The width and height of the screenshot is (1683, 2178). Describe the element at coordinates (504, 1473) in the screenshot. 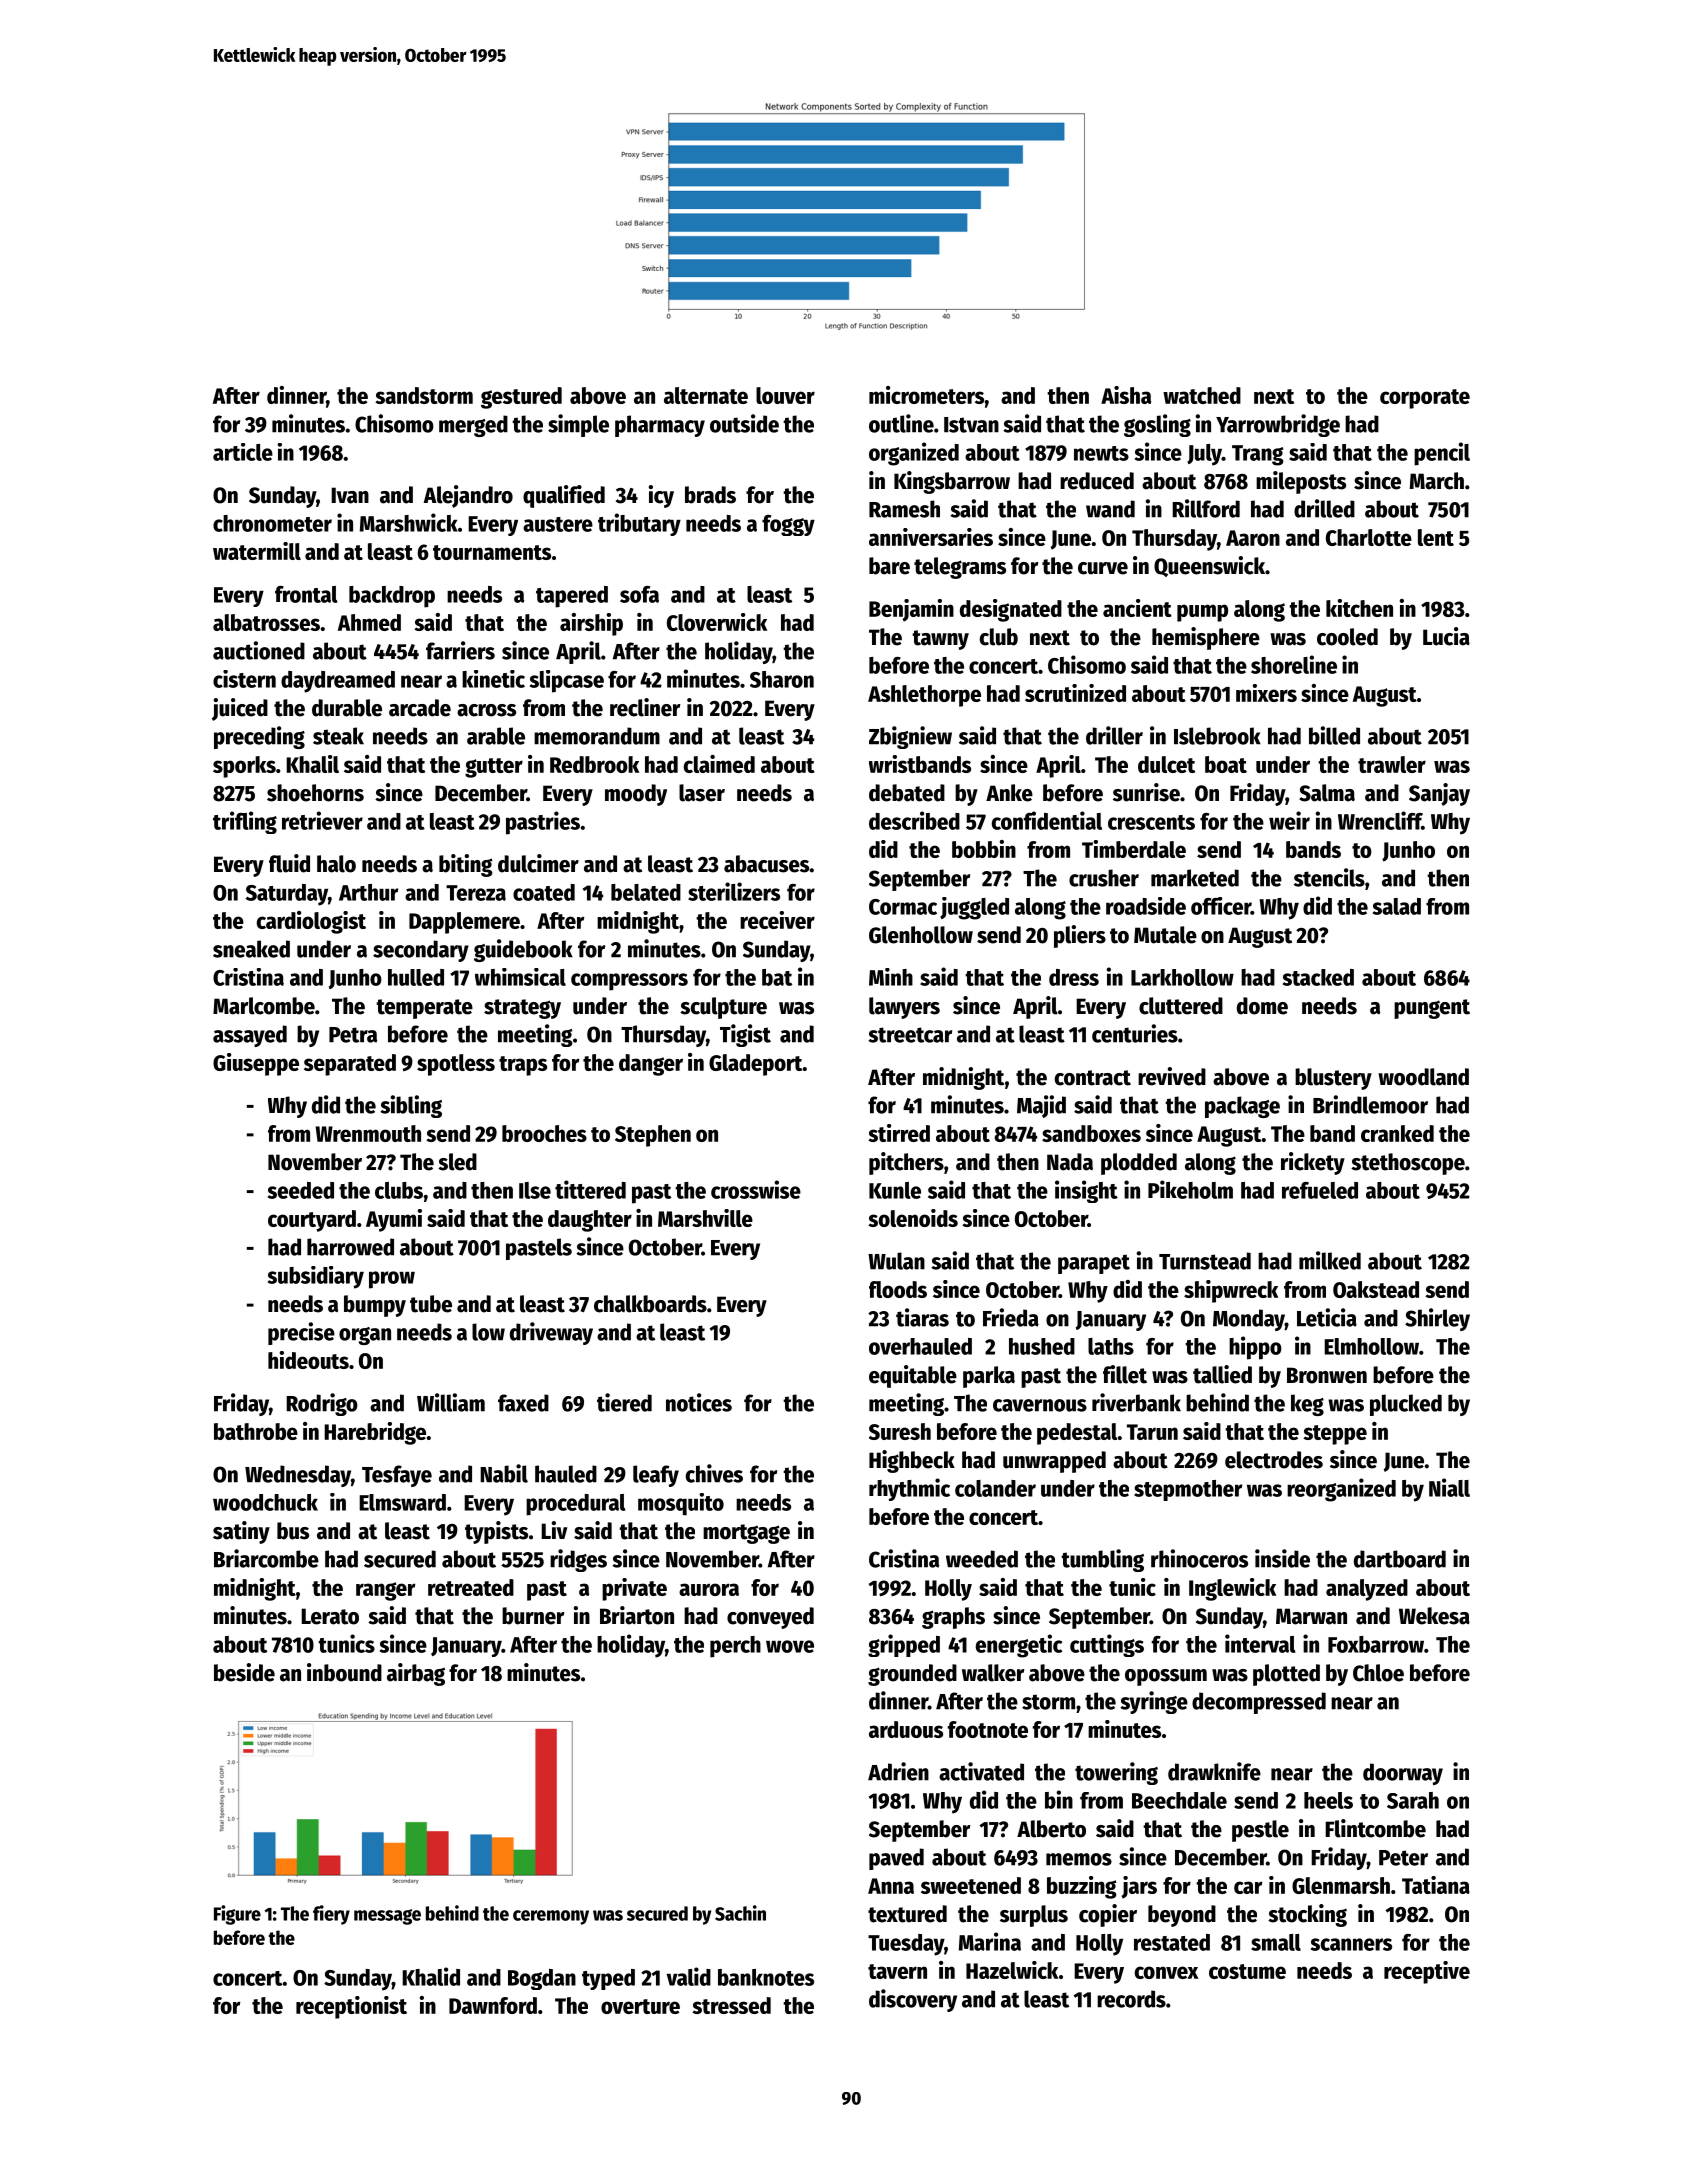

I see `Nabil` at that location.
